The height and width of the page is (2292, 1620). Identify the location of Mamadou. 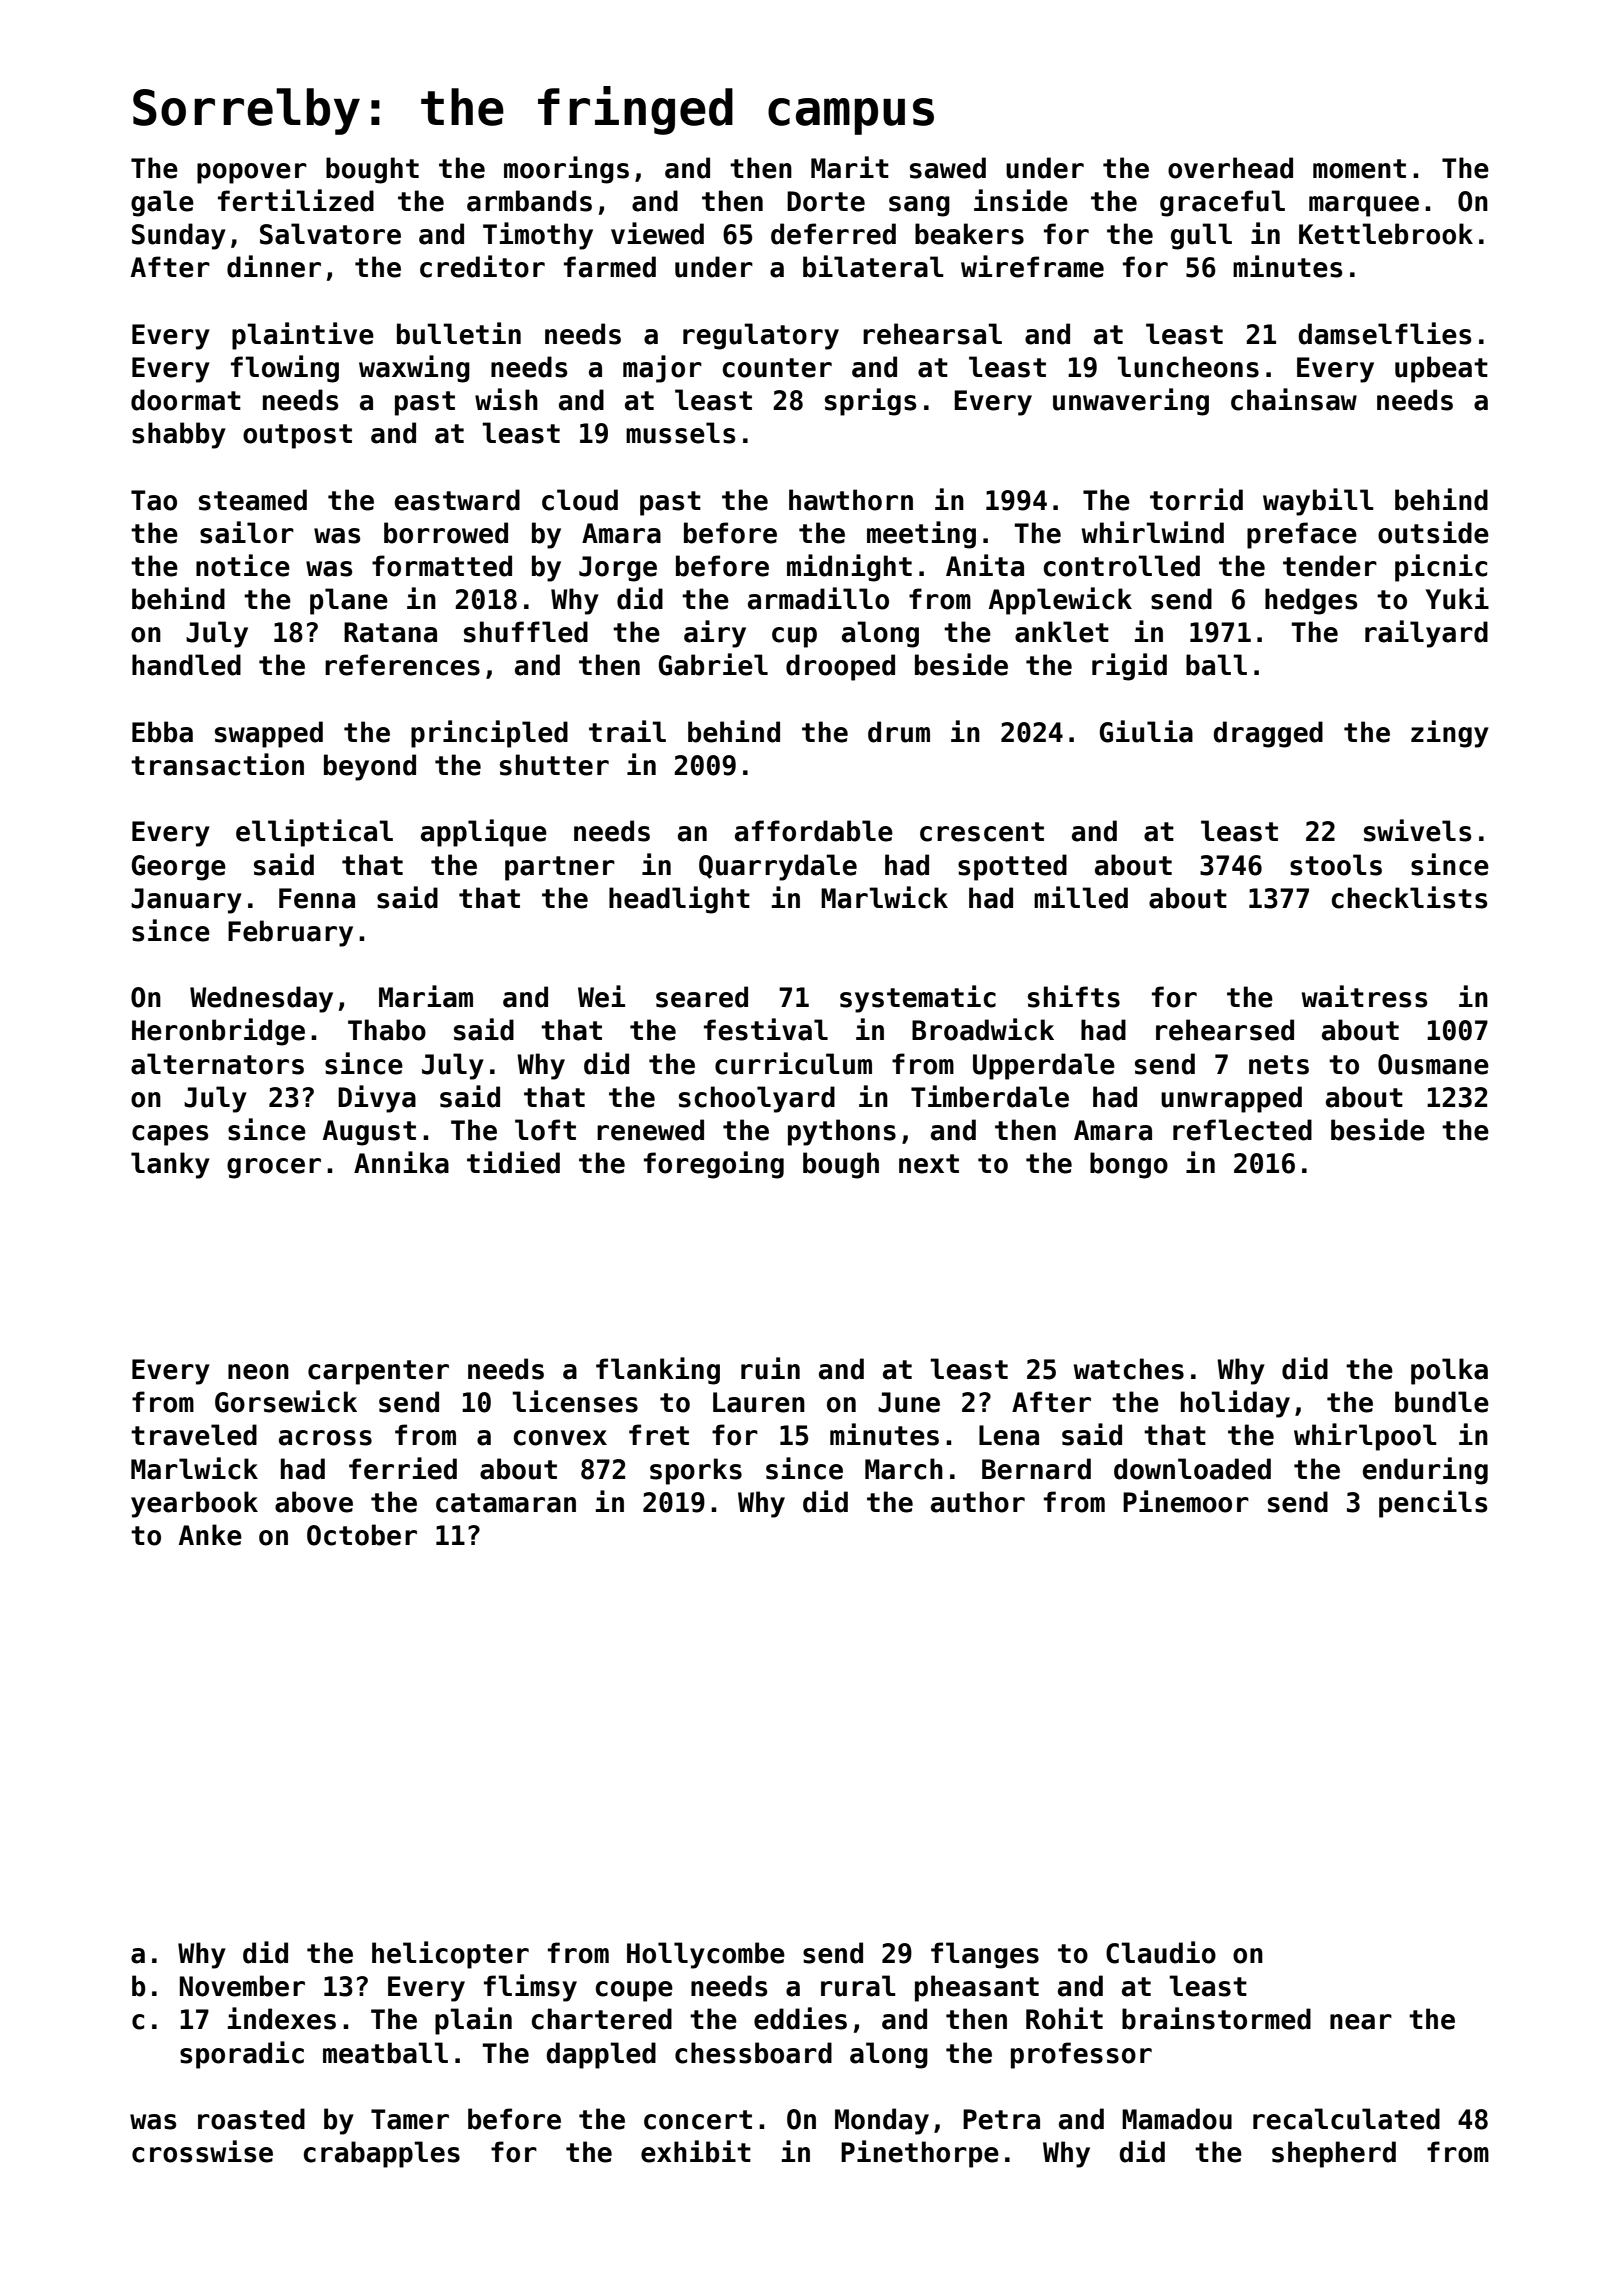
(1177, 2119).
